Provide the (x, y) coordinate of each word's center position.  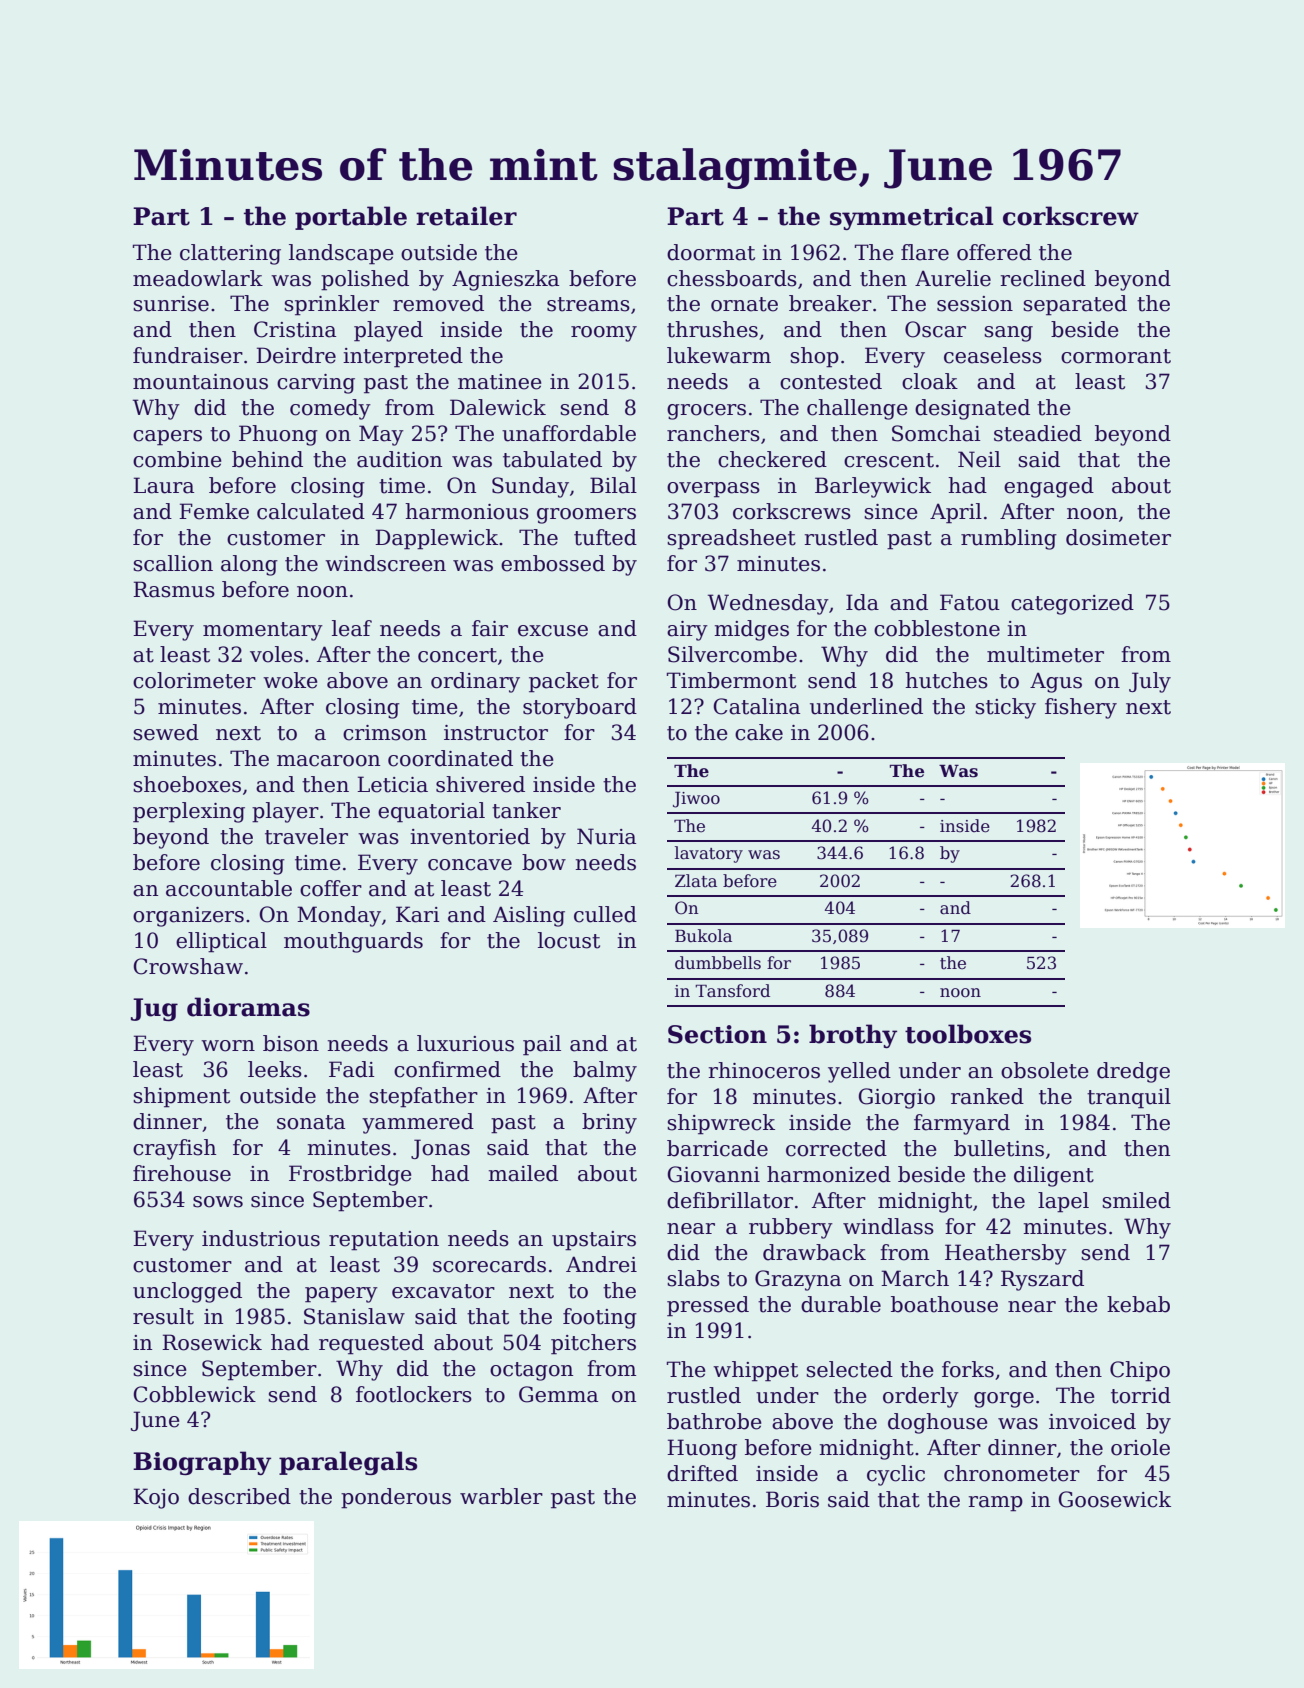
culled (605, 914)
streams (588, 304)
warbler (501, 1496)
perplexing (189, 812)
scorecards (489, 1264)
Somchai (936, 433)
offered (994, 252)
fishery (1081, 708)
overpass (713, 490)
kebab (1138, 1304)
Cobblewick (194, 1394)
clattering (230, 254)
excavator (443, 1291)
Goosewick (1114, 1499)
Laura (163, 485)
